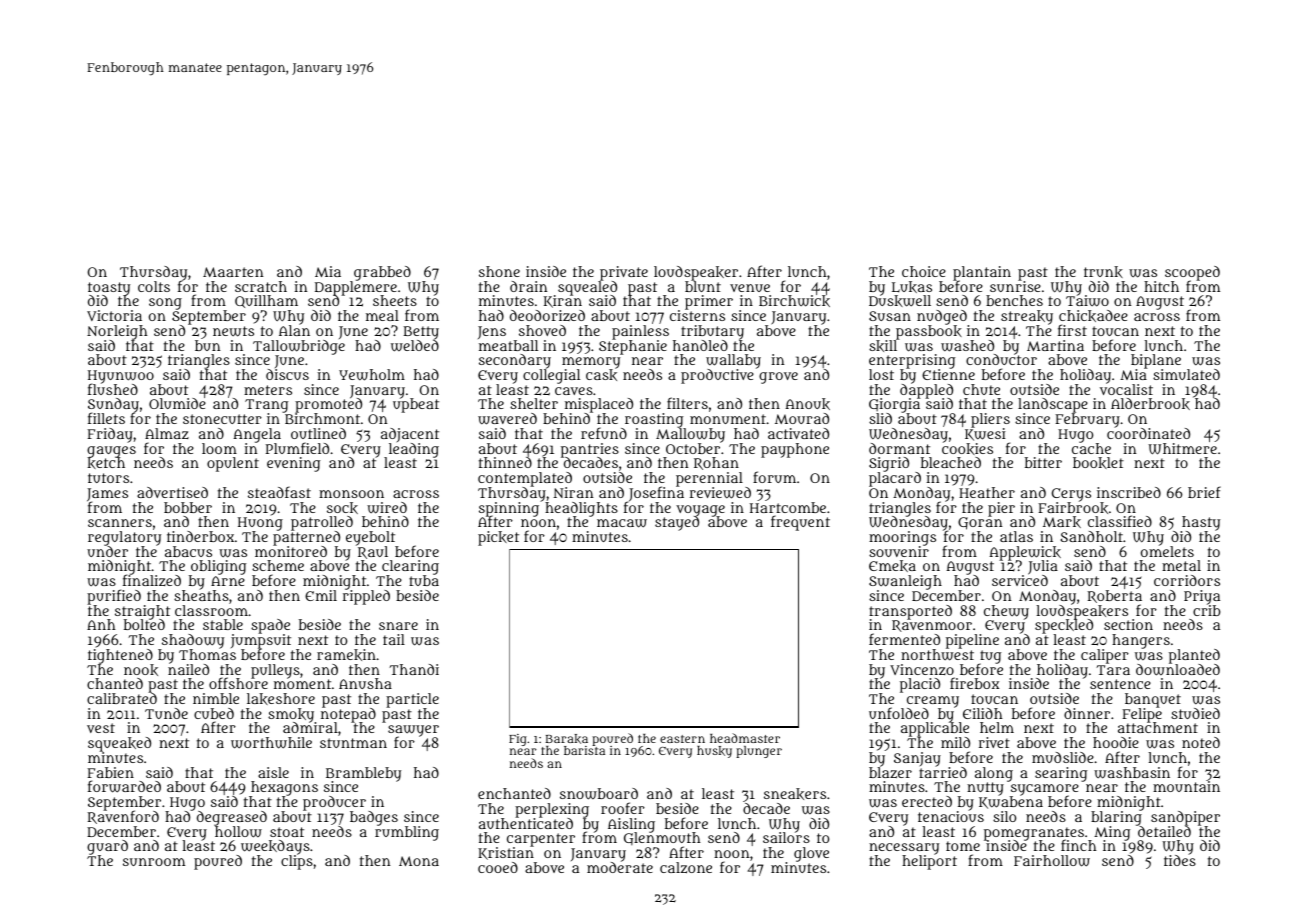 The image size is (1308, 924). Describe the element at coordinates (518, 740) in the image. I see `Fig` at that location.
